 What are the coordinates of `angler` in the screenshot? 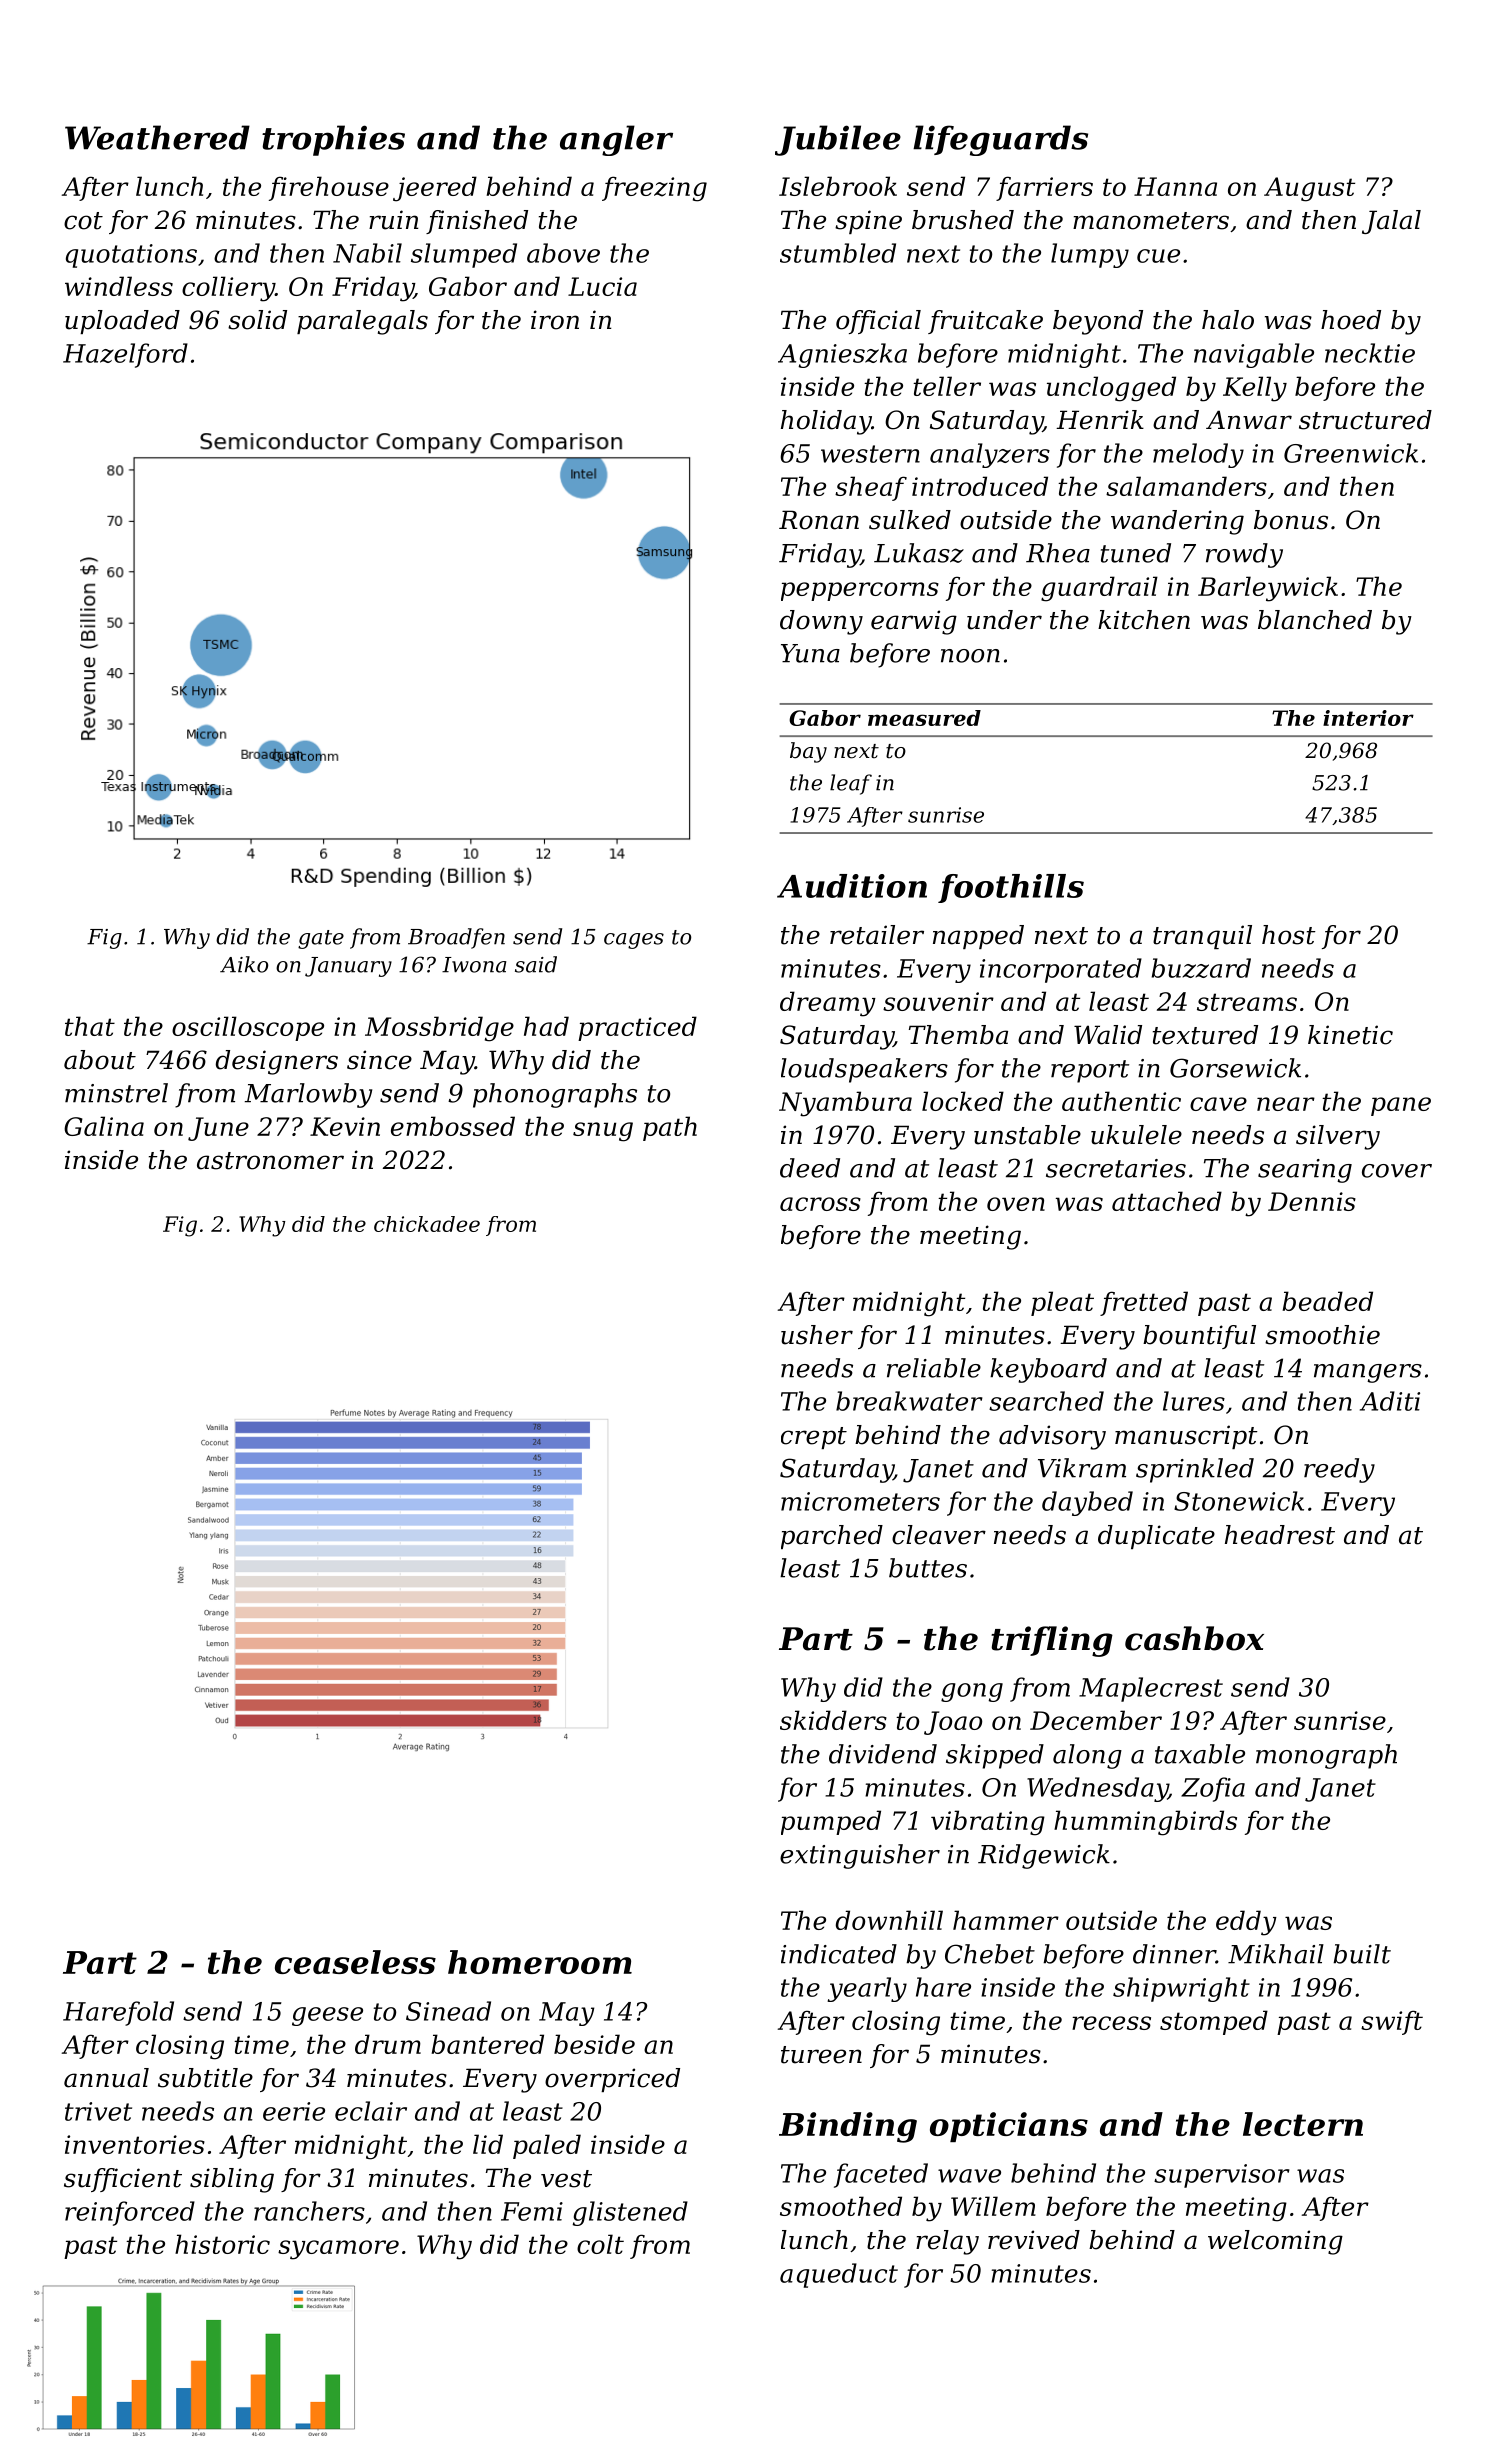 It's located at (616, 140).
